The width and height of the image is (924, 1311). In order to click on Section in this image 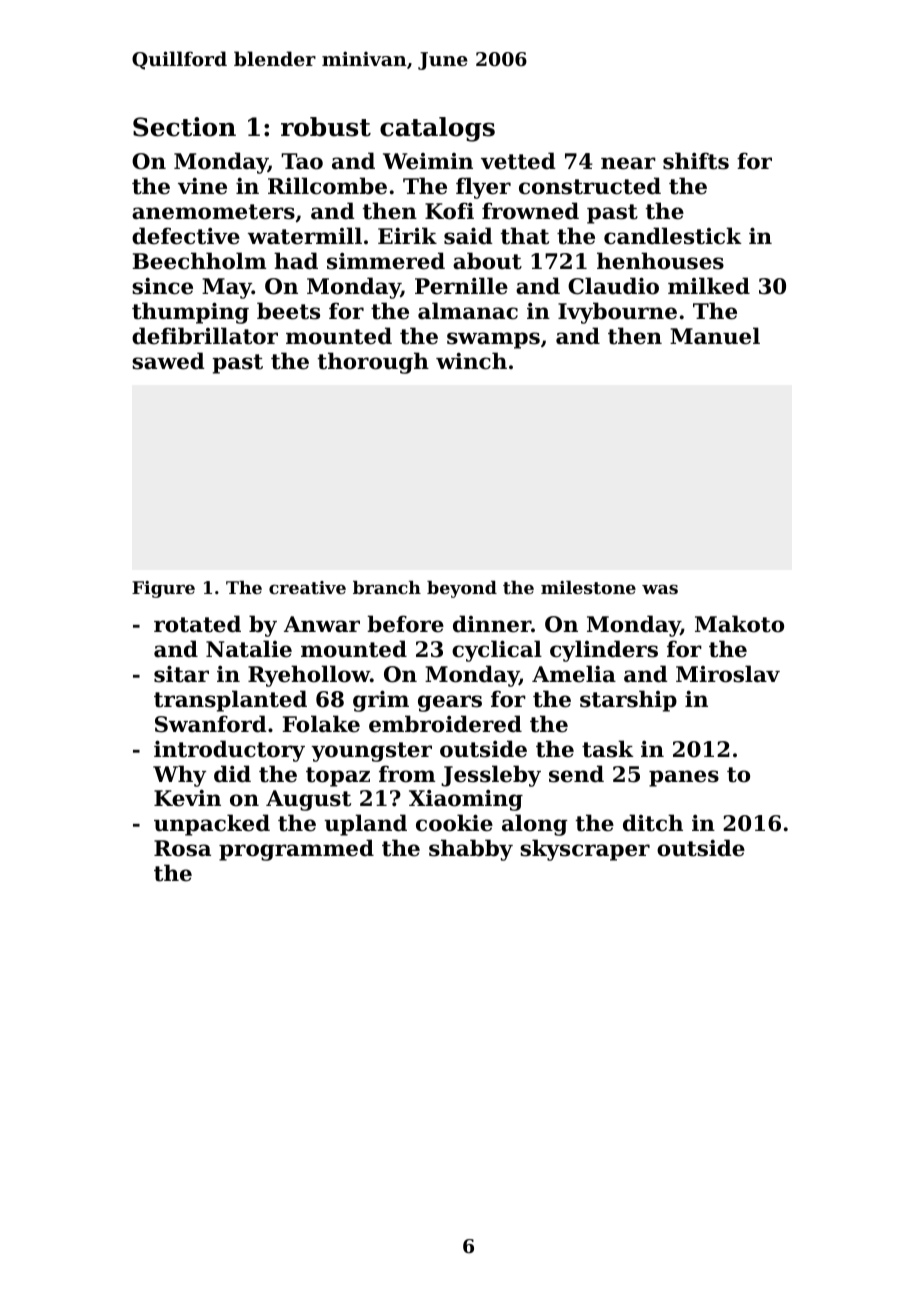, I will do `click(184, 127)`.
